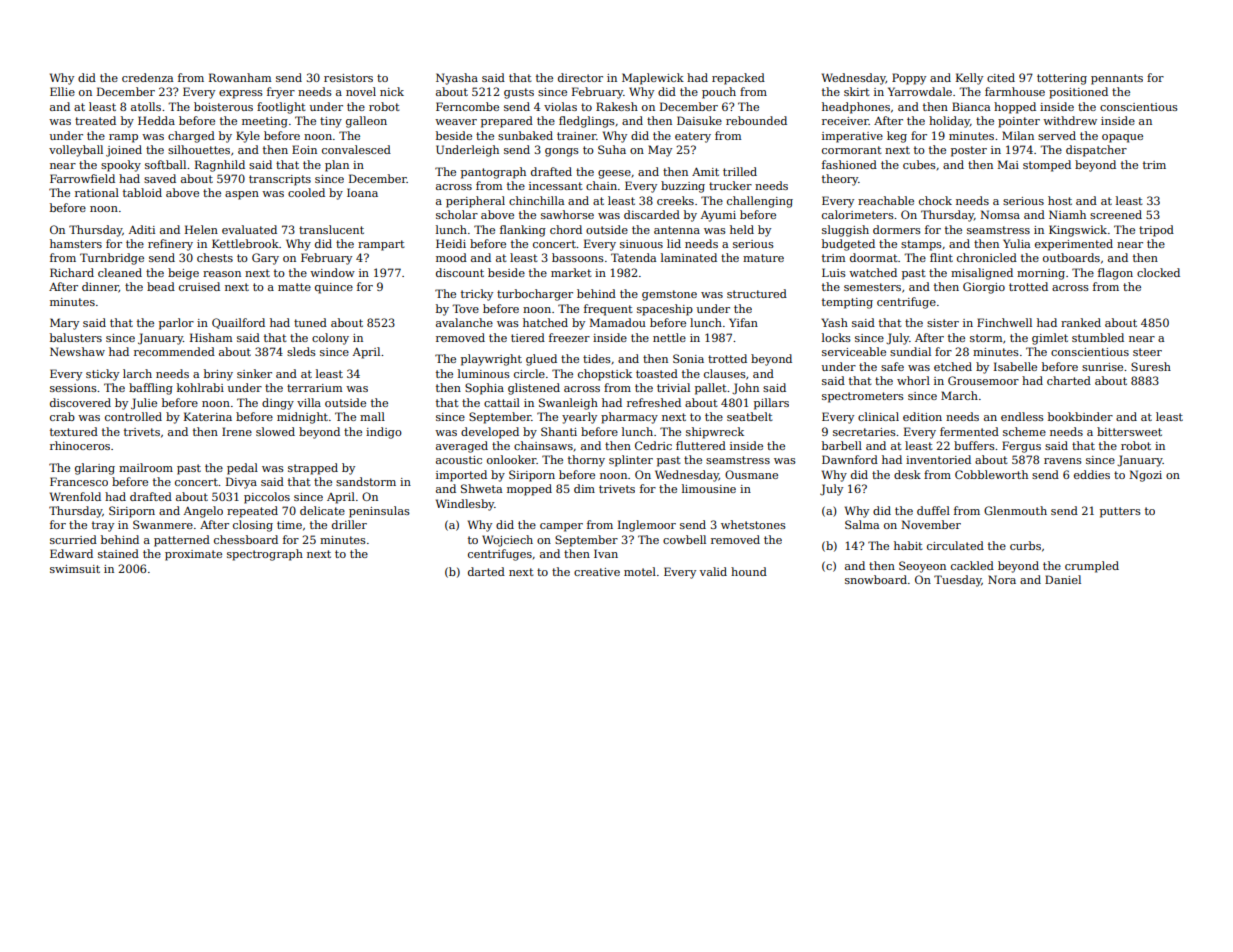 Image resolution: width=1233 pixels, height=952 pixels. I want to click on onlooker, so click(511, 459).
